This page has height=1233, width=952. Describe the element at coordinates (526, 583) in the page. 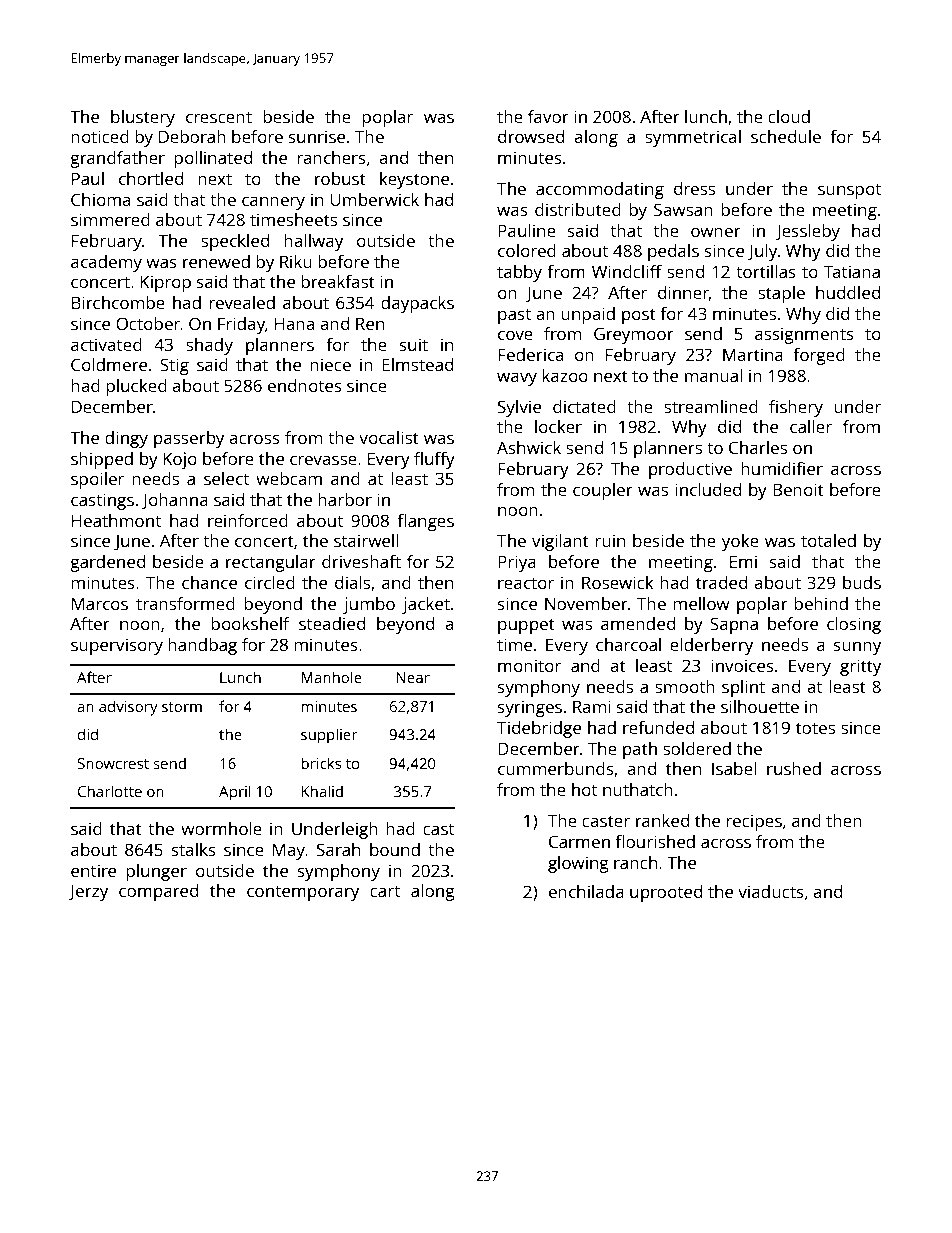

I see `reactor` at that location.
